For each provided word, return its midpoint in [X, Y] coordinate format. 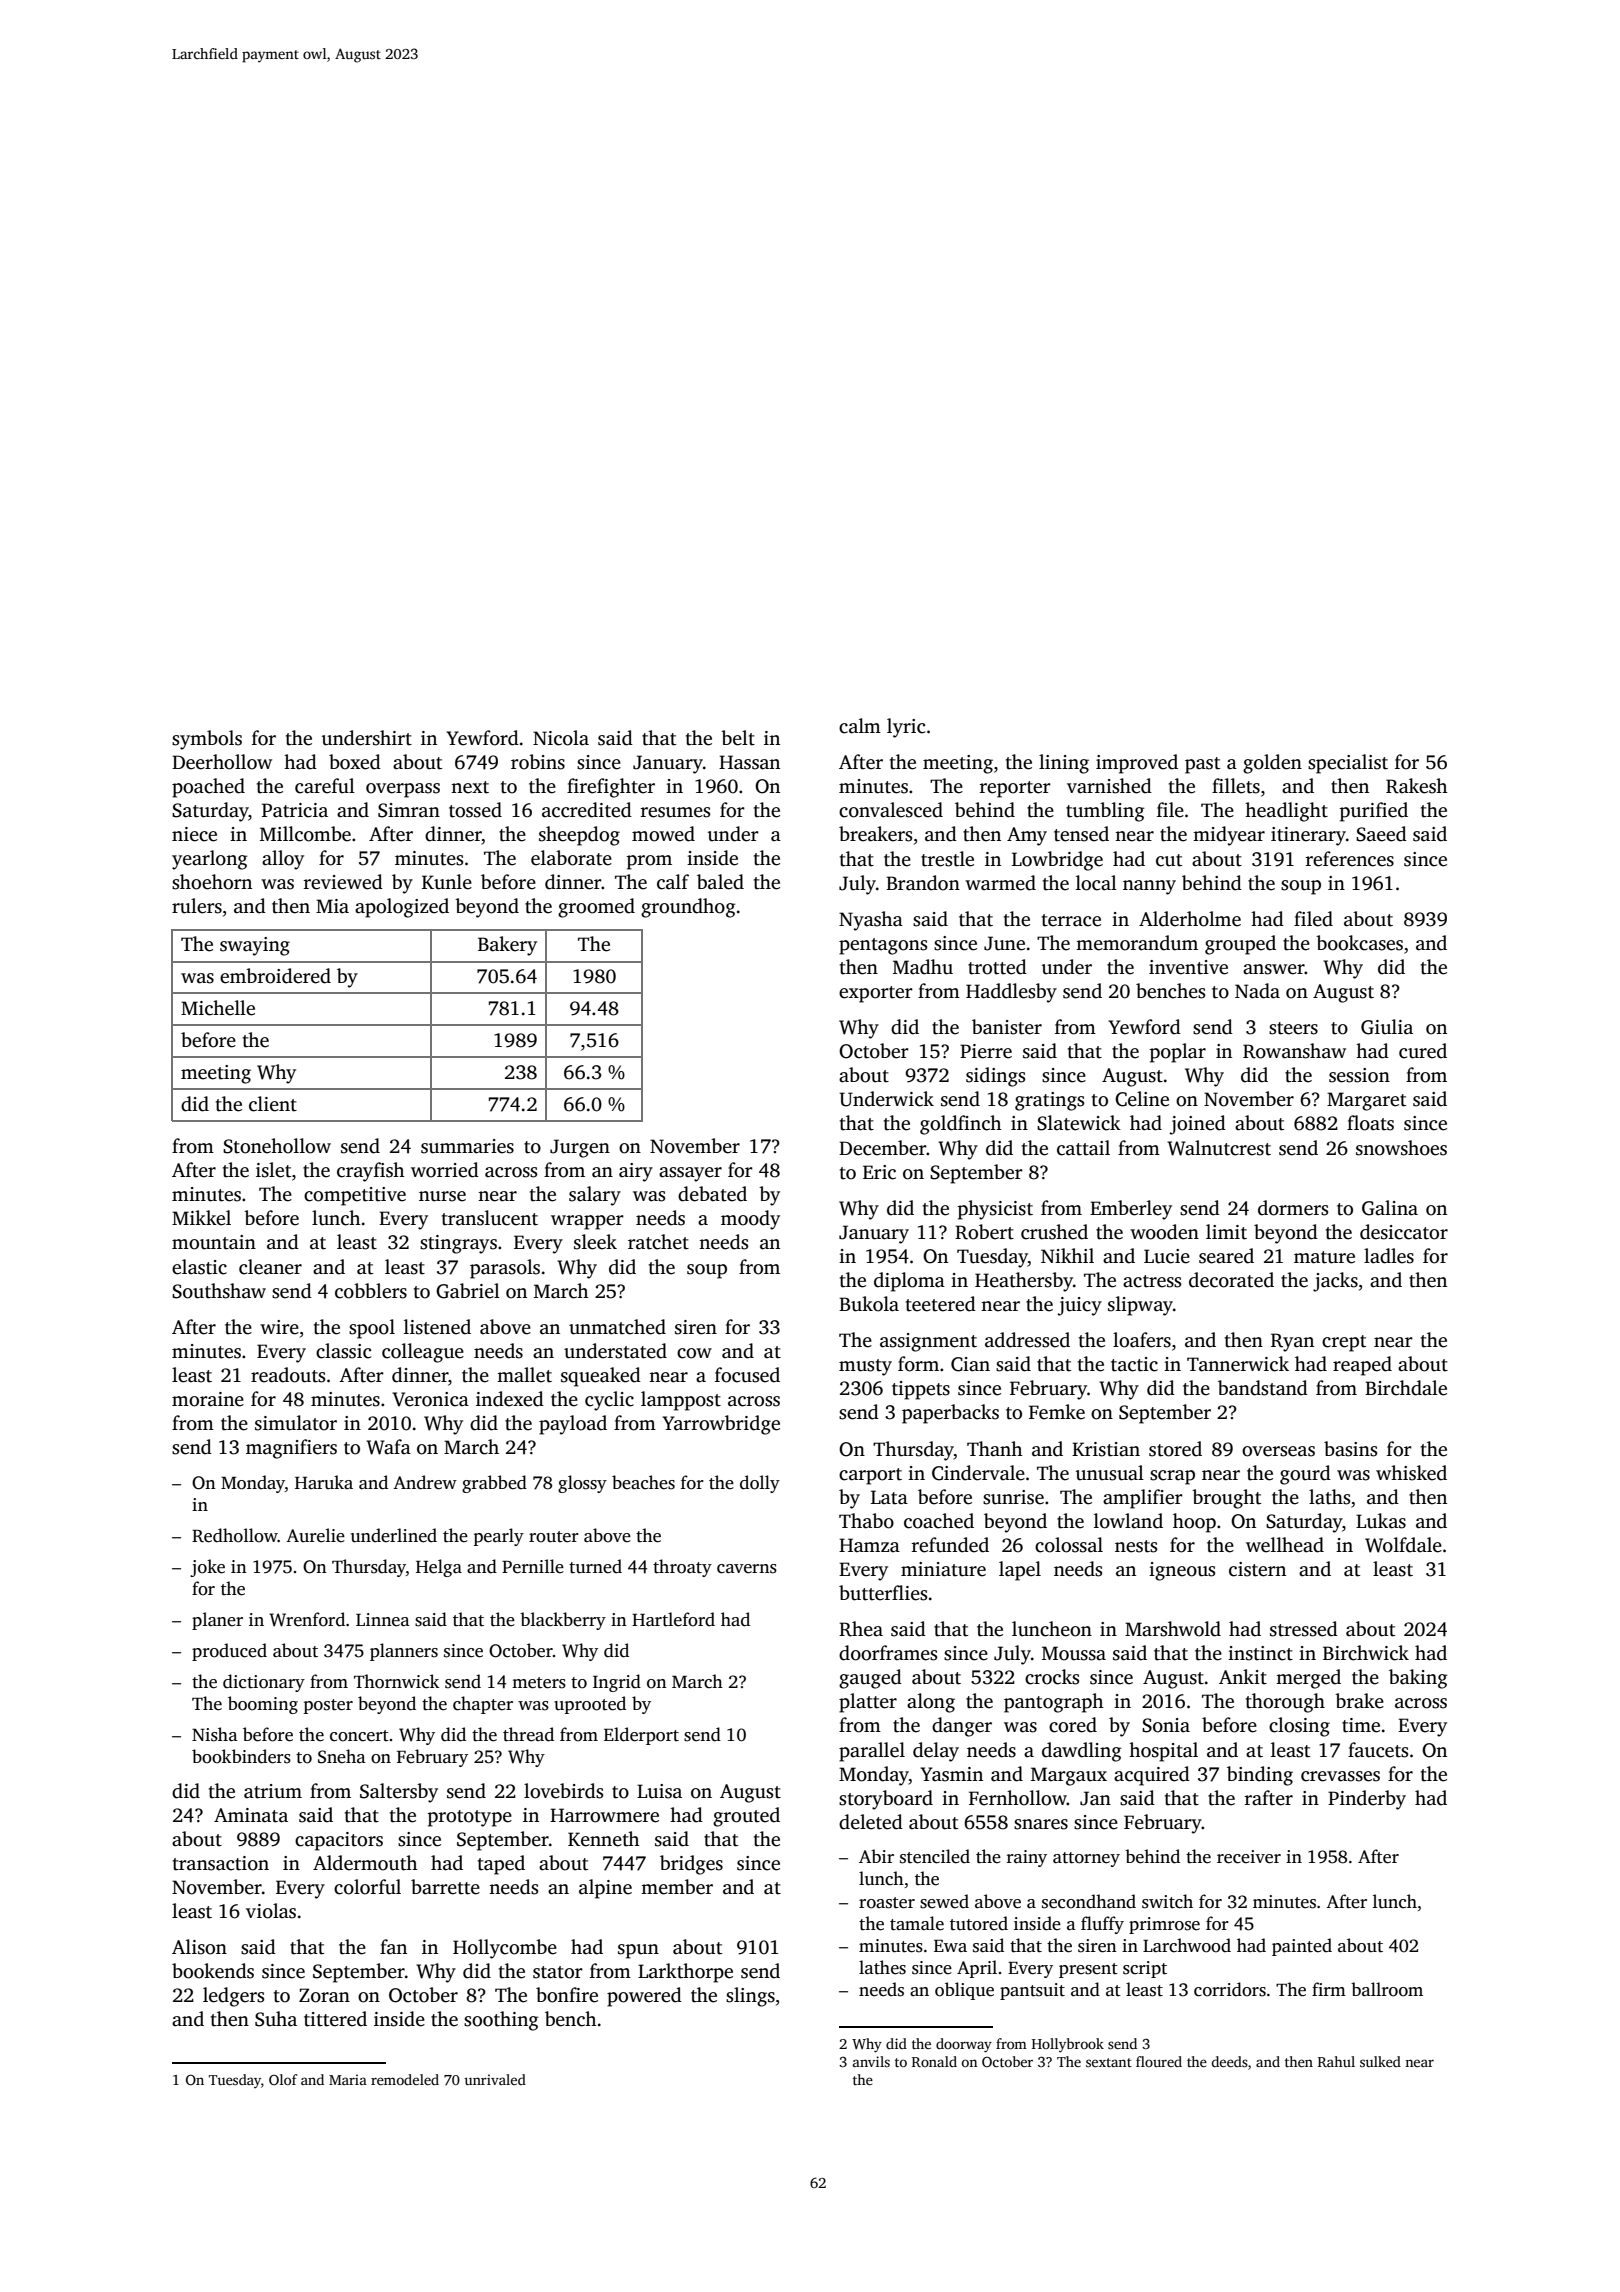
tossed [475, 810]
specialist [1348, 764]
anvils [871, 2061]
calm [860, 726]
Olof [283, 2079]
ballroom [1387, 1989]
